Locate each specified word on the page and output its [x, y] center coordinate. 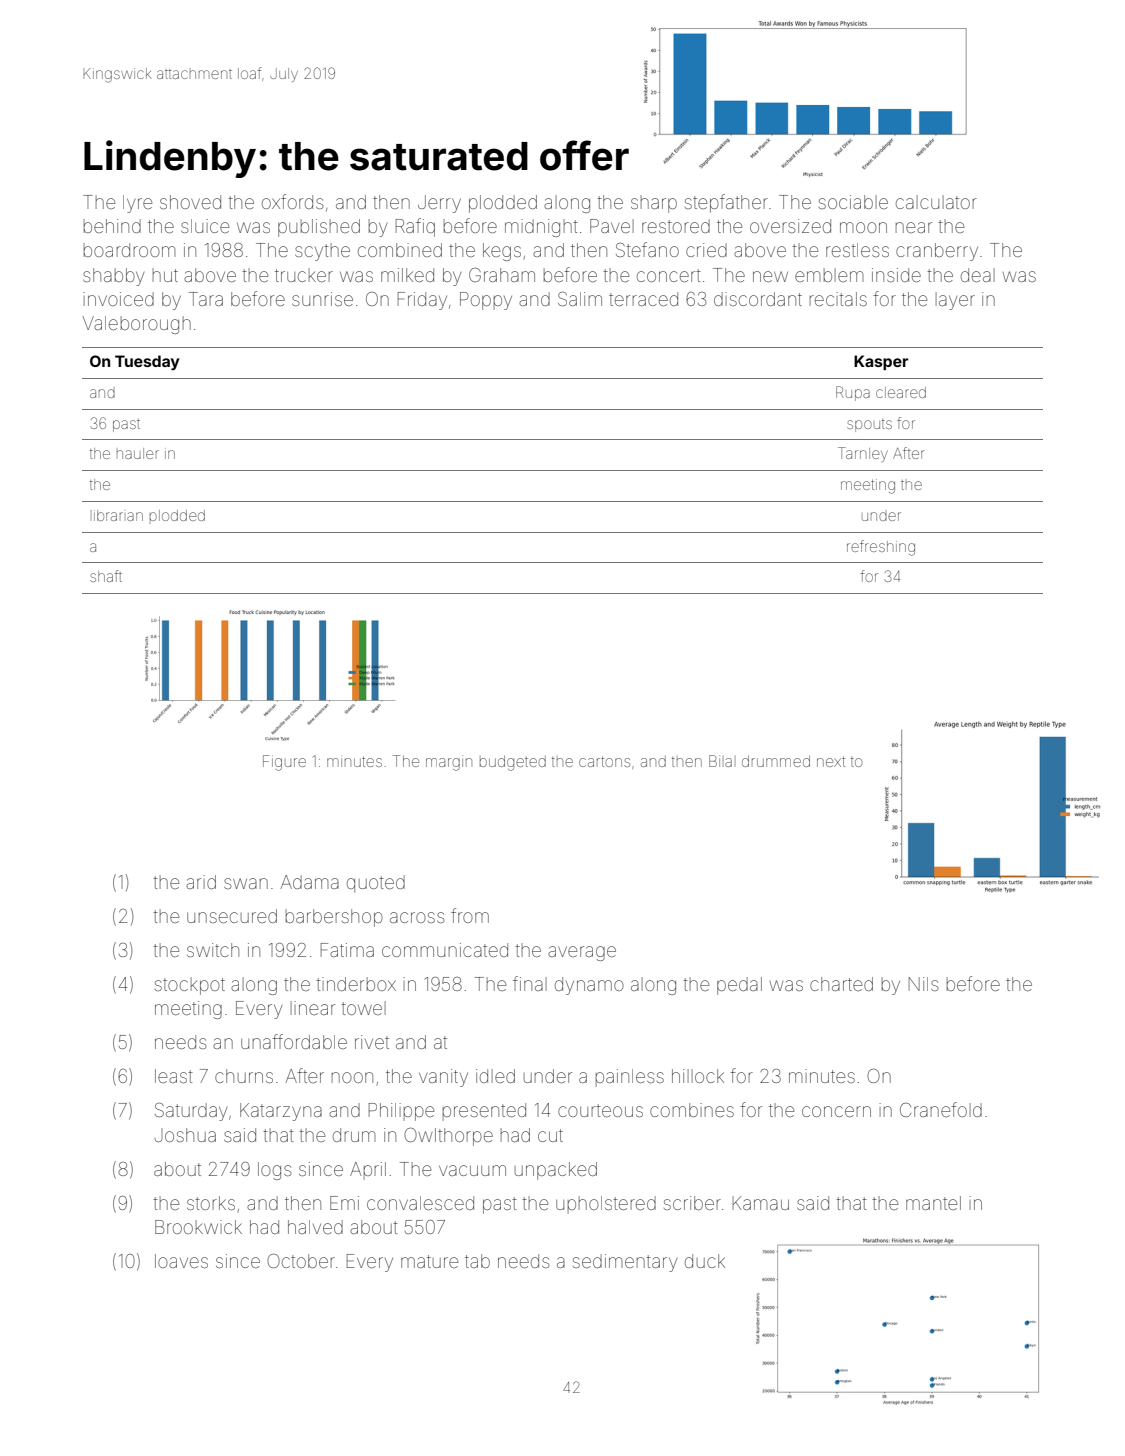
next [831, 761]
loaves [181, 1261]
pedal [739, 986]
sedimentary [625, 1263]
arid [201, 882]
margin [449, 764]
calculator [936, 202]
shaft [106, 576]
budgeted [513, 763]
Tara [206, 299]
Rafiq [415, 227]
